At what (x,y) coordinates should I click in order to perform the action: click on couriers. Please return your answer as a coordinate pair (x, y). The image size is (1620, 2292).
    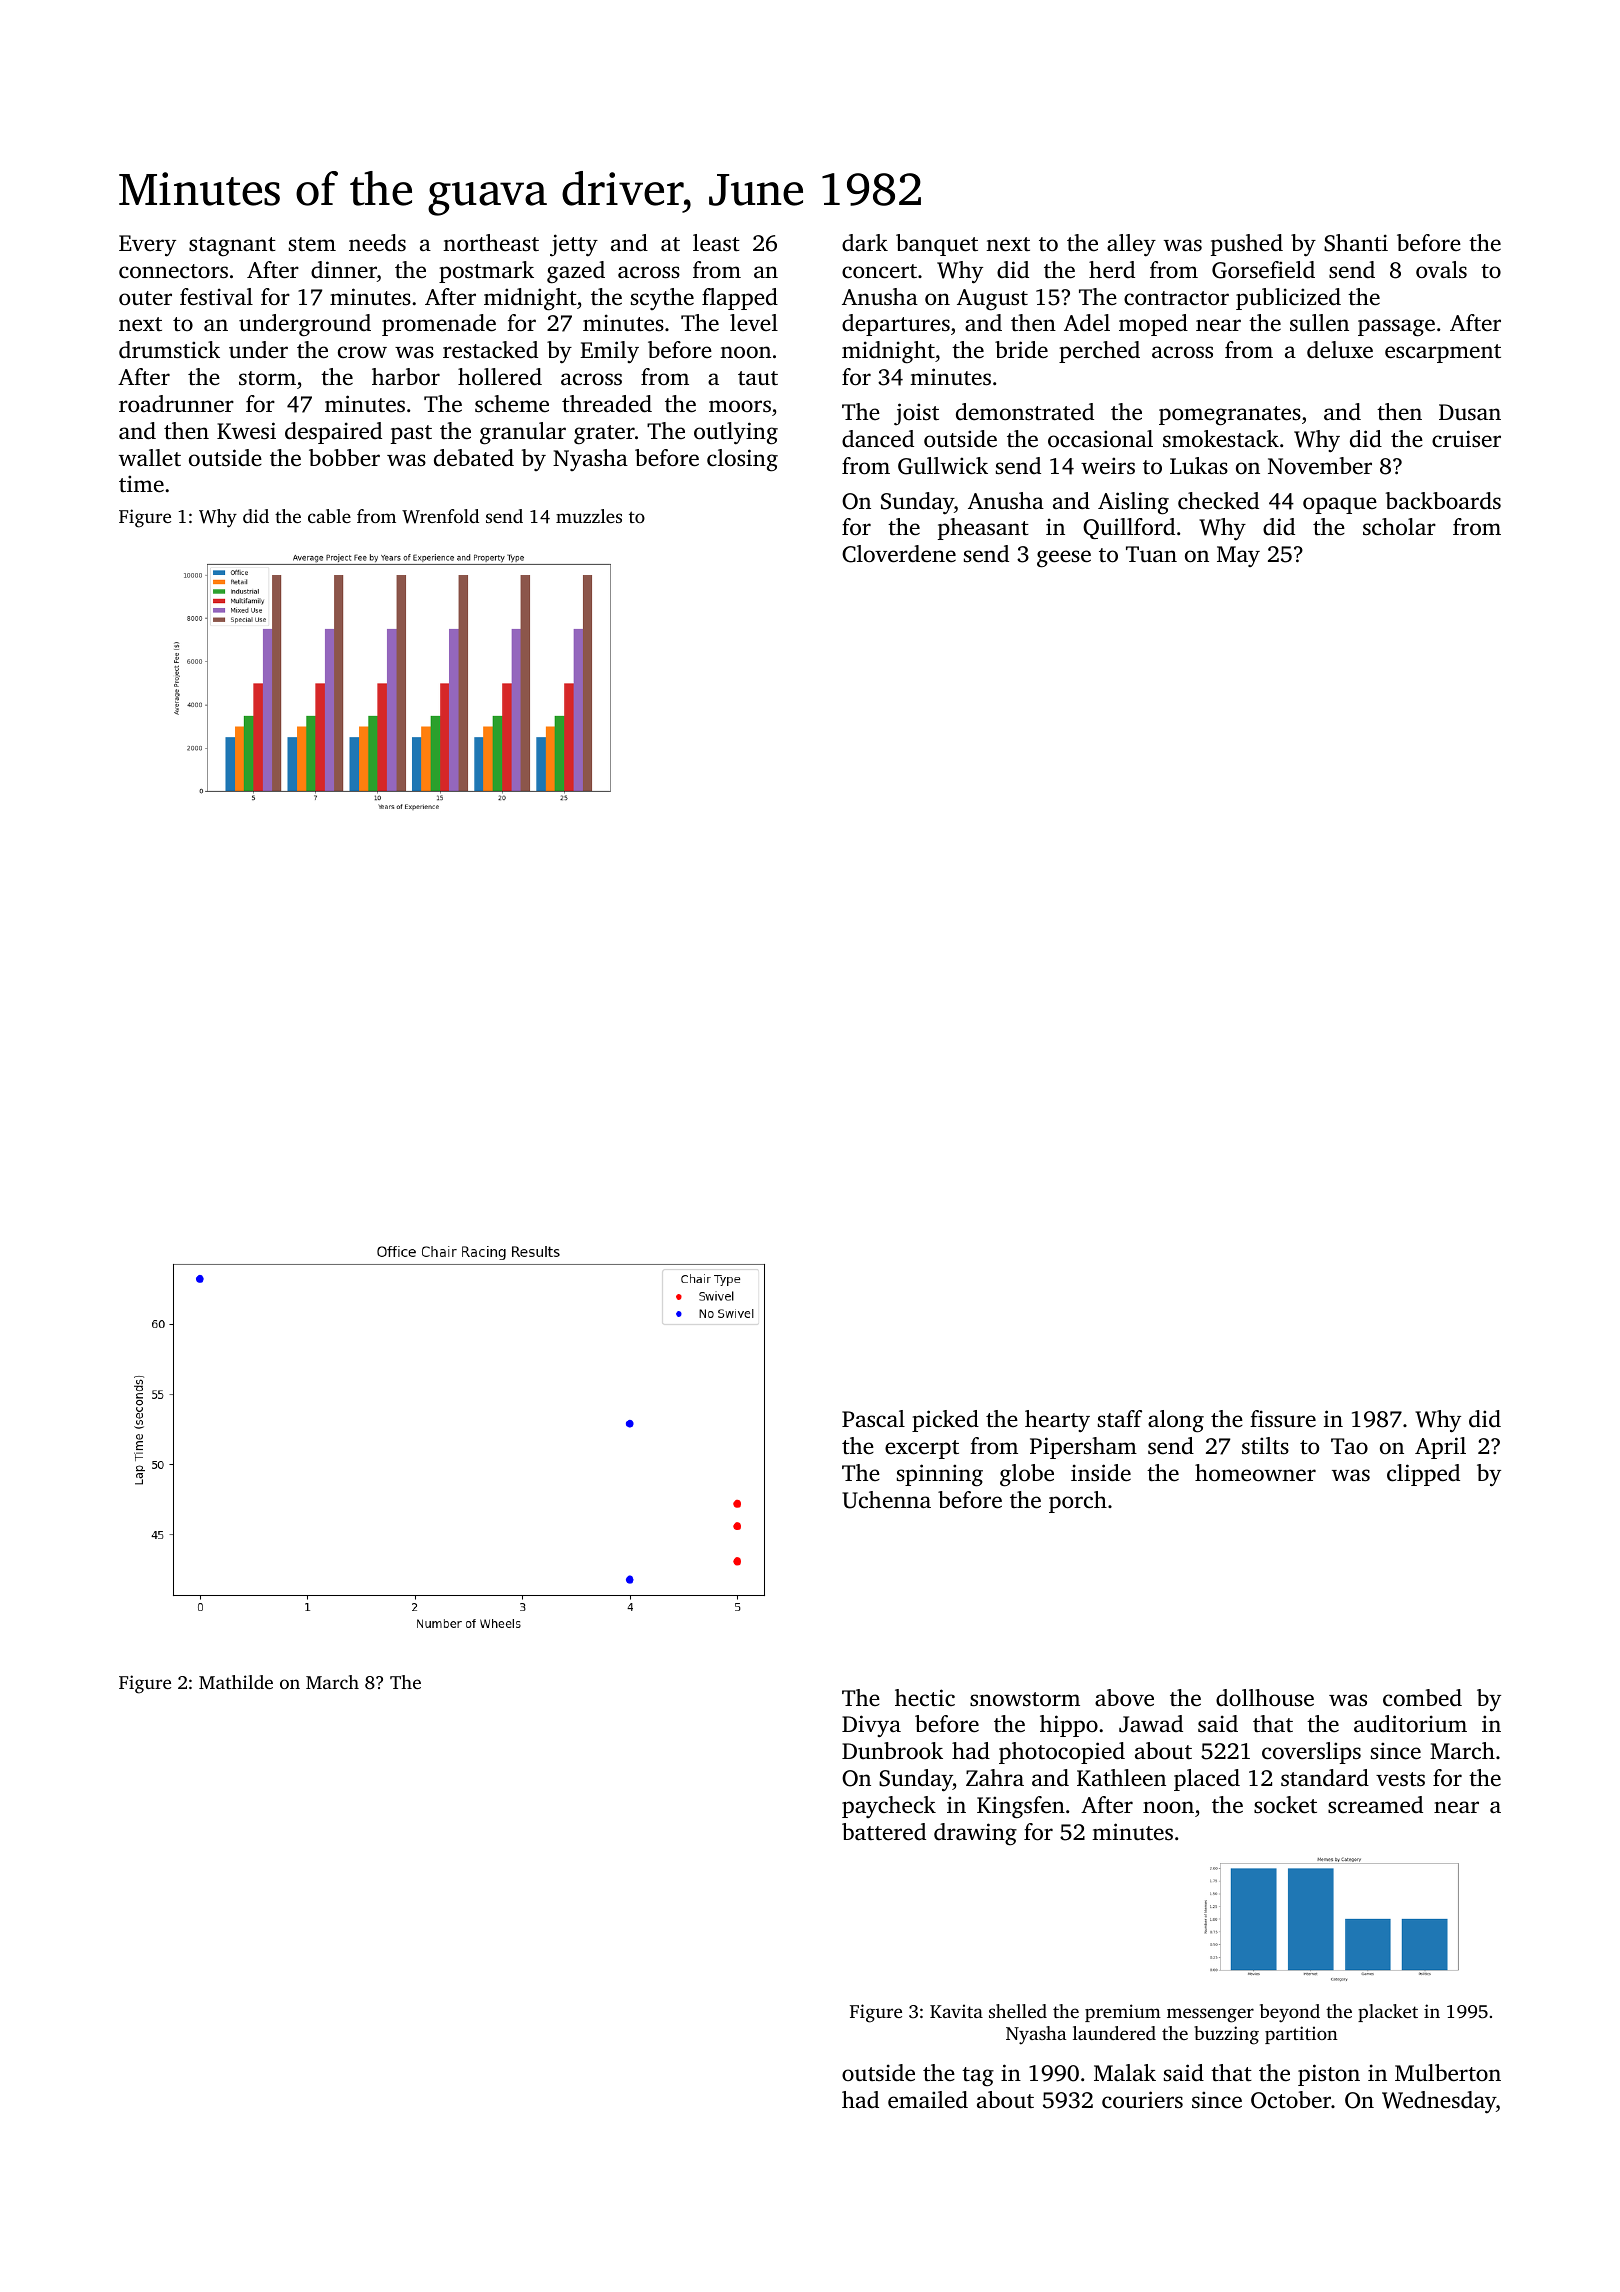
    Looking at the image, I should click on (1142, 2100).
